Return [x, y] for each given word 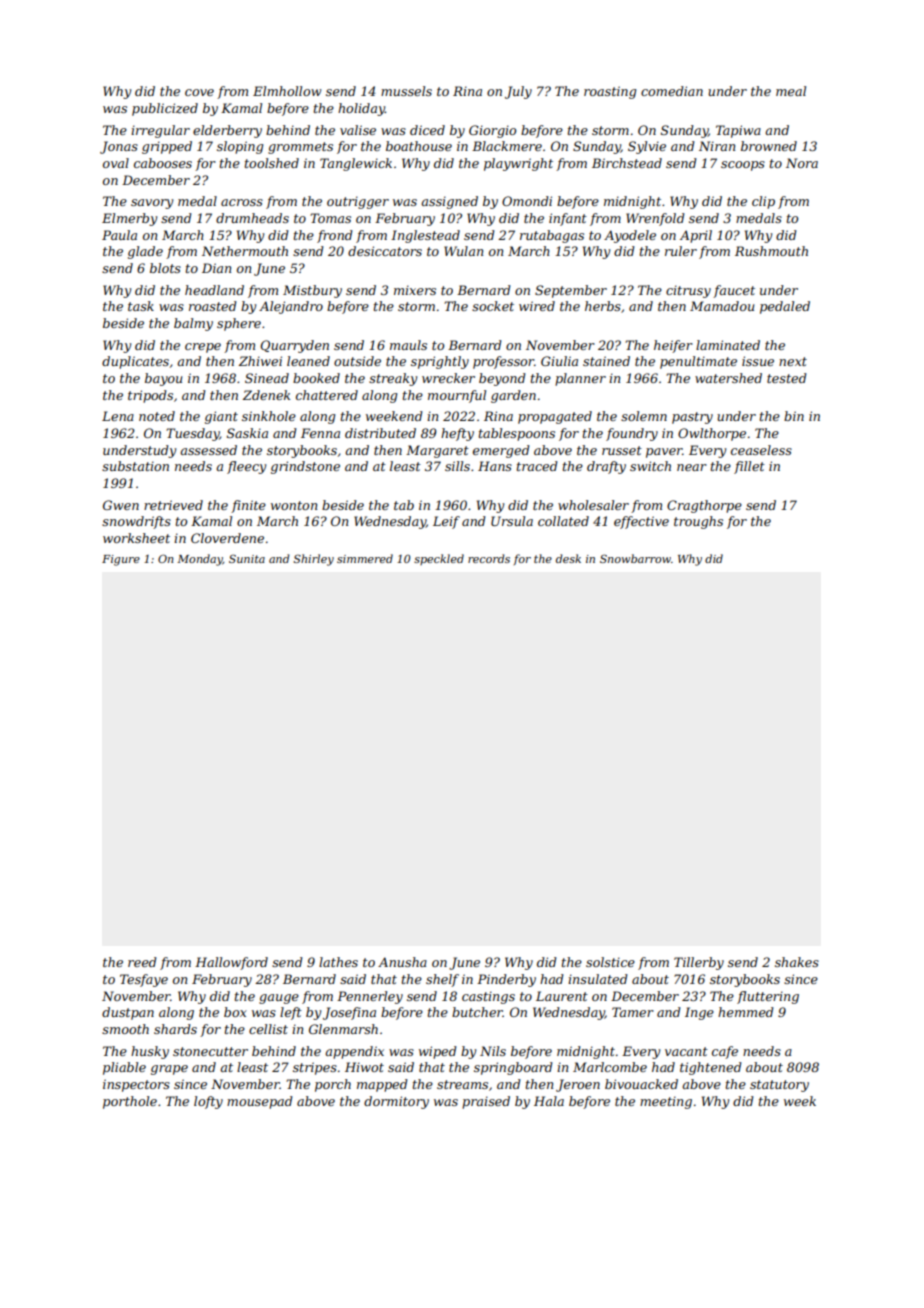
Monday [200, 560]
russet [622, 450]
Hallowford [231, 963]
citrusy [688, 291]
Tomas [330, 218]
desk [568, 558]
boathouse [419, 146]
